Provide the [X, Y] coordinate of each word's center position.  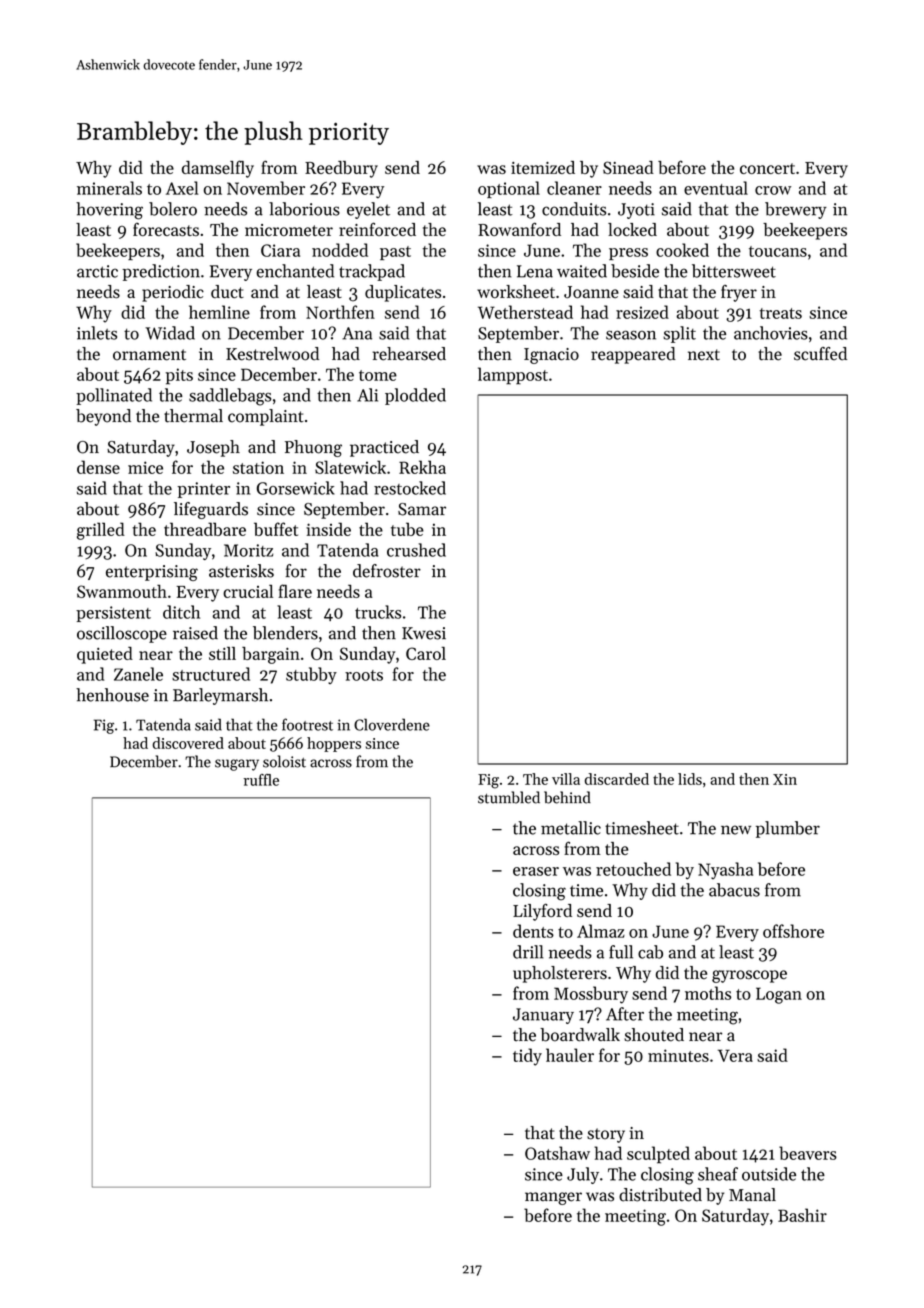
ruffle [261, 780]
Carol [426, 653]
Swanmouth [122, 591]
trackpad [372, 272]
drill [528, 952]
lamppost [513, 376]
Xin [785, 779]
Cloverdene [392, 724]
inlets [97, 333]
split [679, 334]
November [266, 188]
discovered [188, 743]
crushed [416, 550]
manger [553, 1198]
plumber [788, 829]
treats [781, 313]
